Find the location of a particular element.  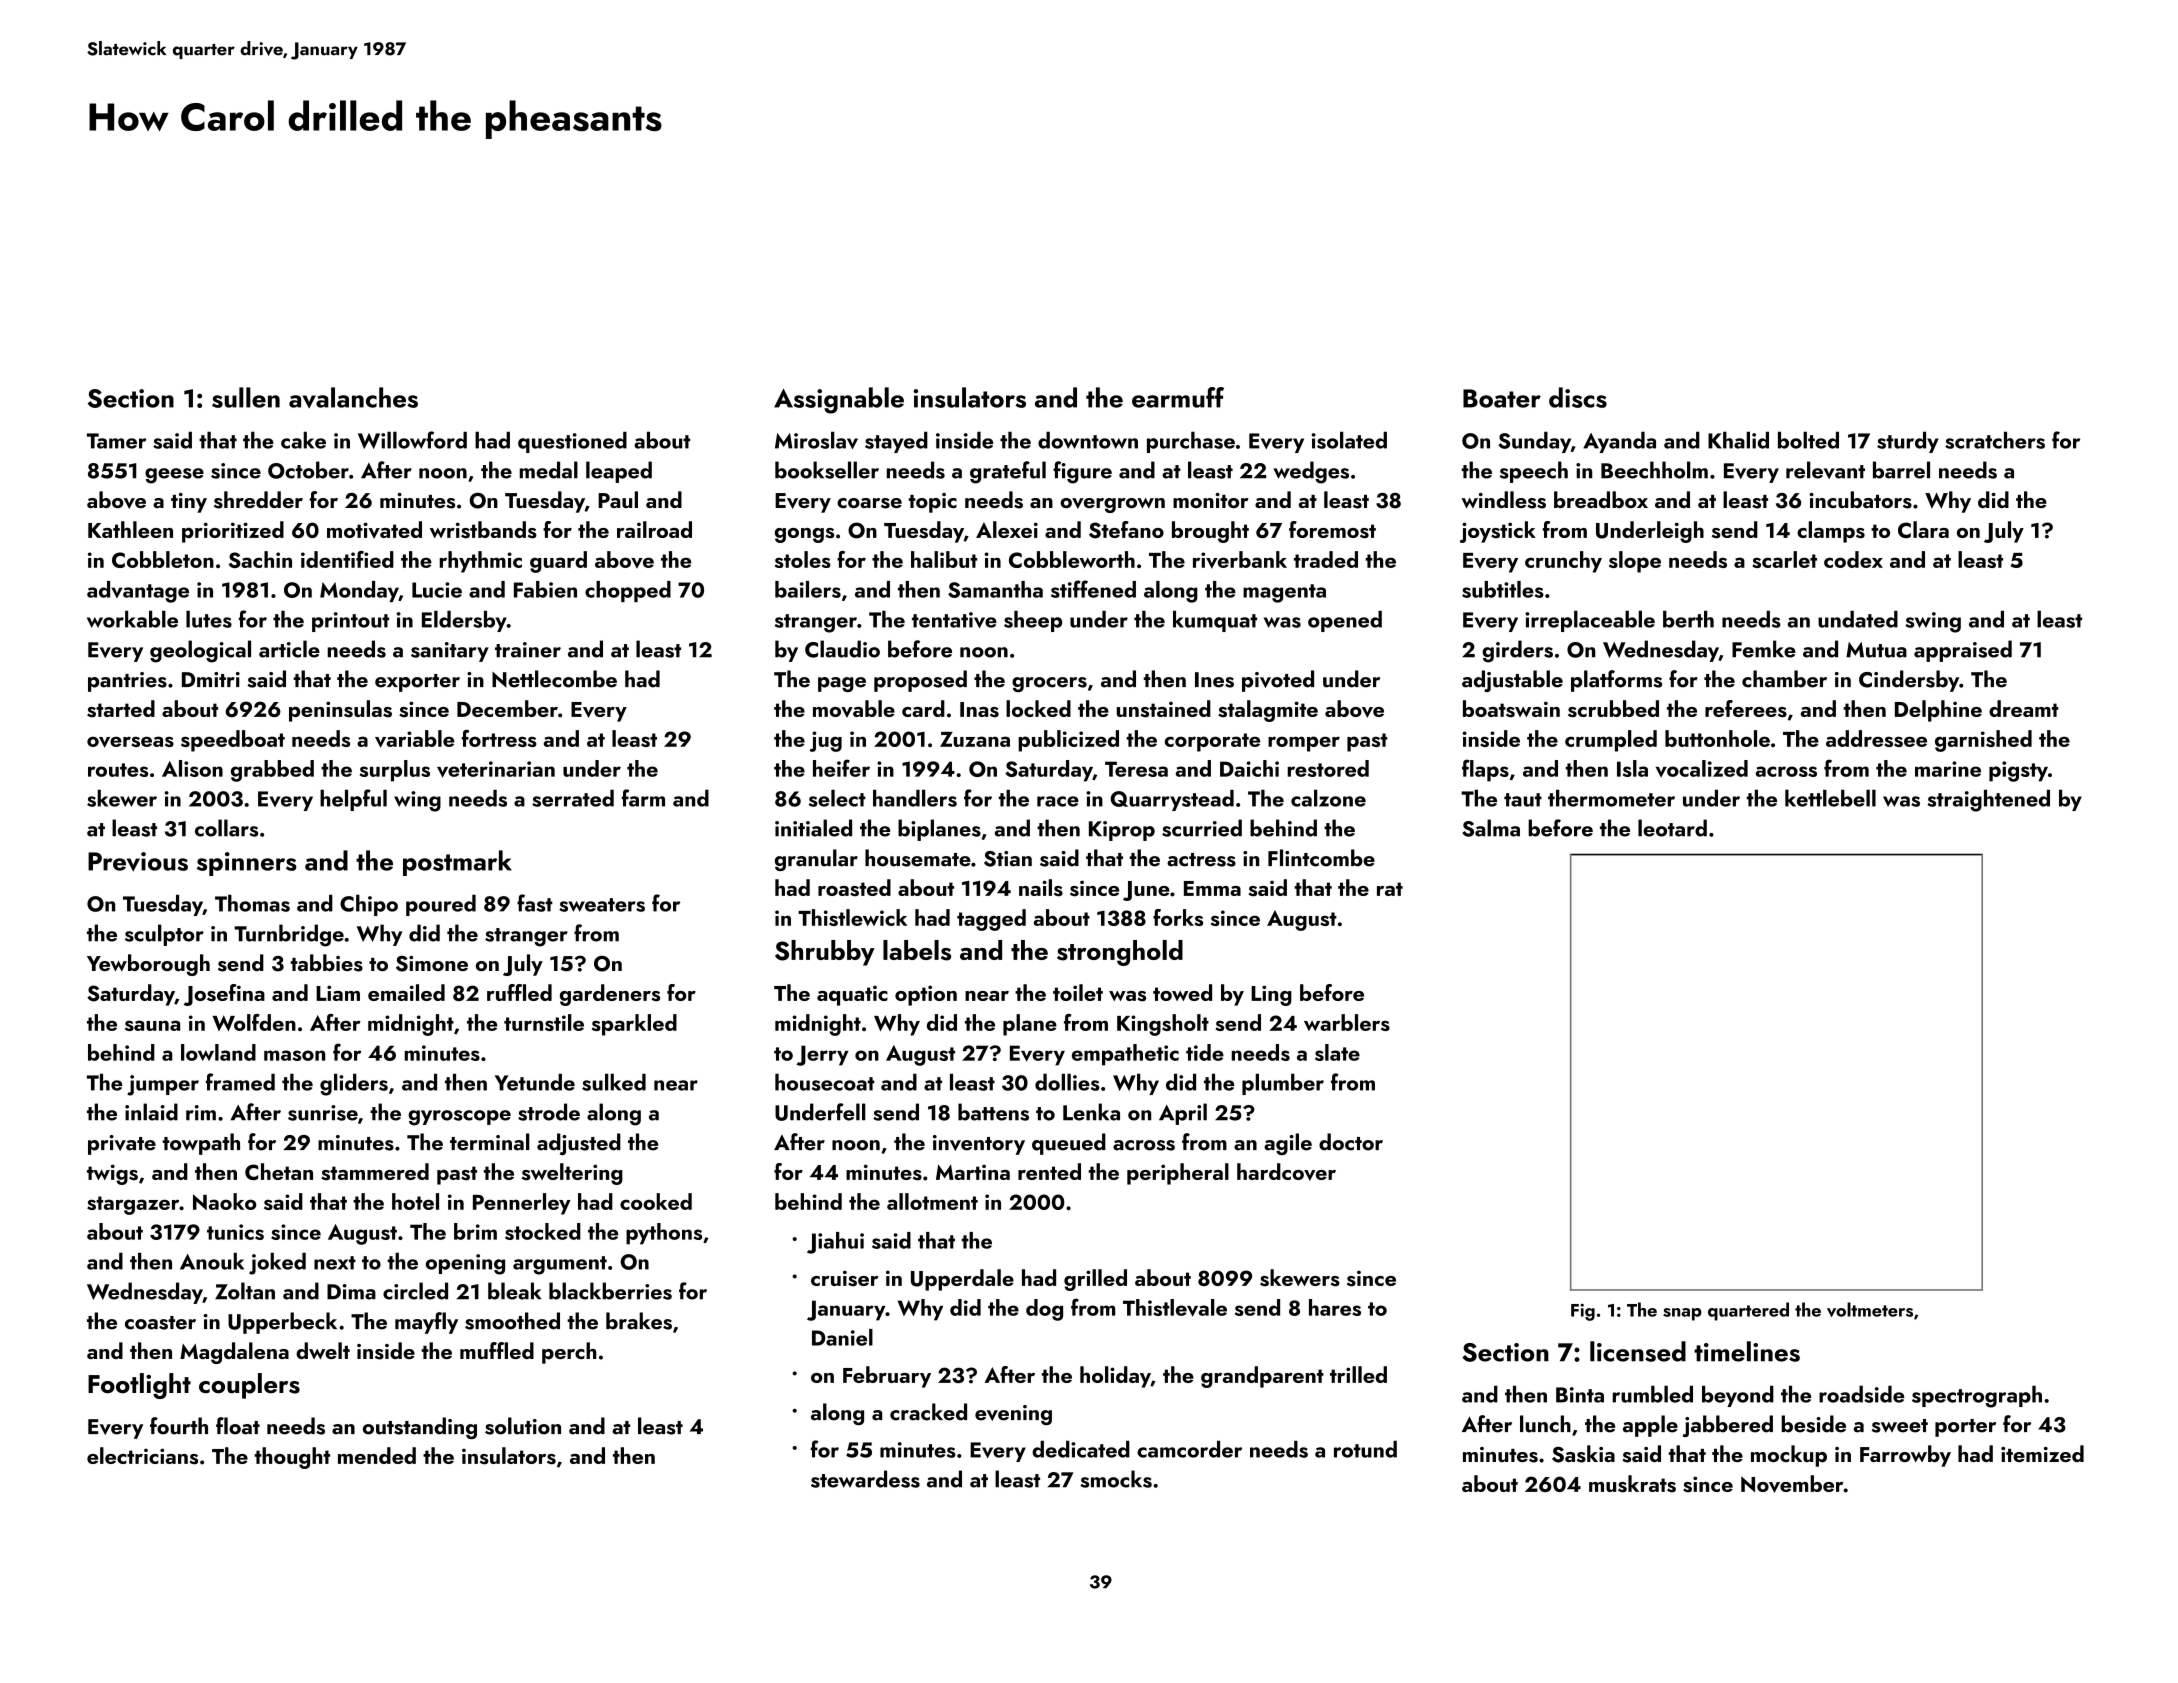

platforms is located at coordinates (1616, 681).
